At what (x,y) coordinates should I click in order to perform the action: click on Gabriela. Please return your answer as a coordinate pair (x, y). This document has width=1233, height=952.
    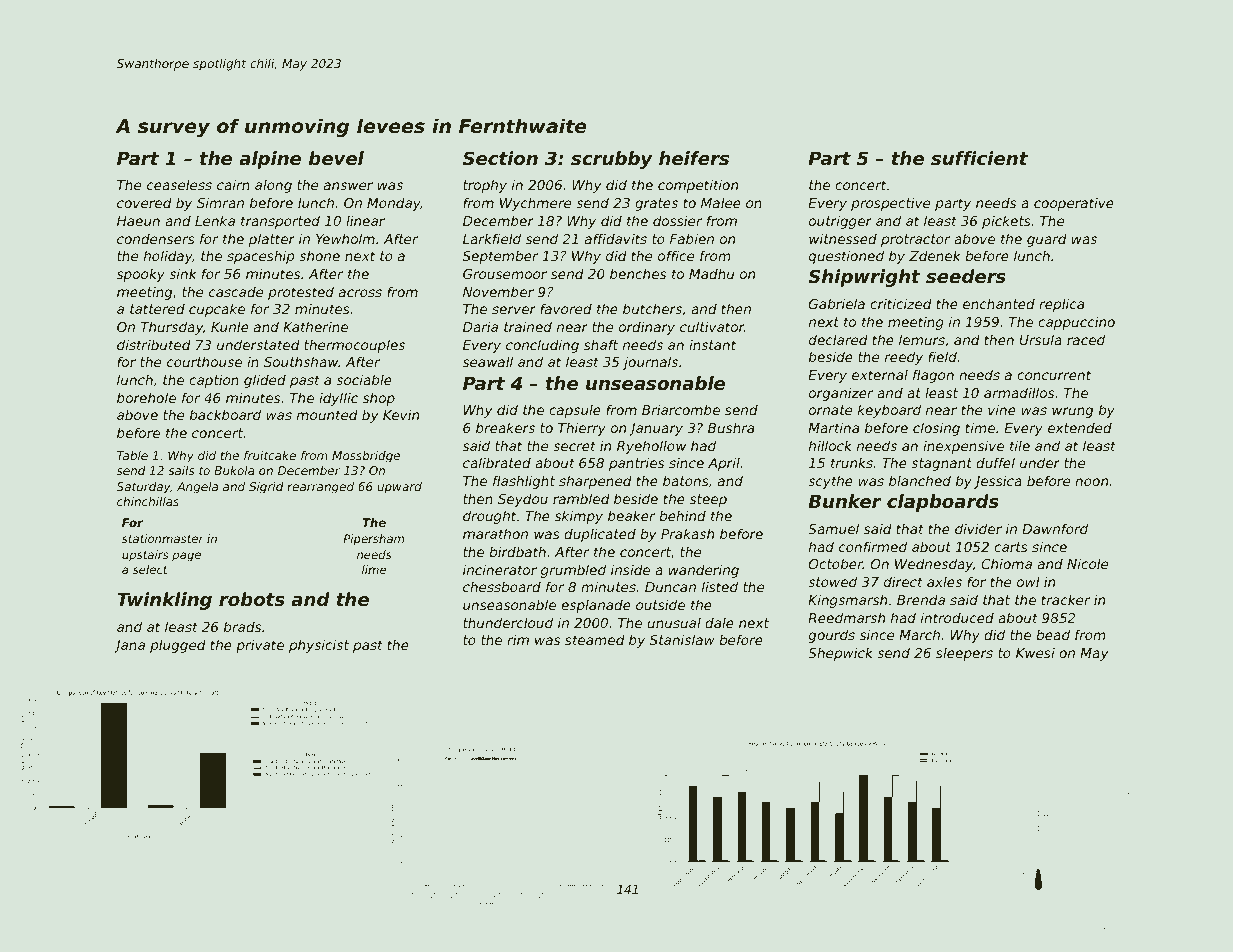
    Looking at the image, I should click on (837, 303).
